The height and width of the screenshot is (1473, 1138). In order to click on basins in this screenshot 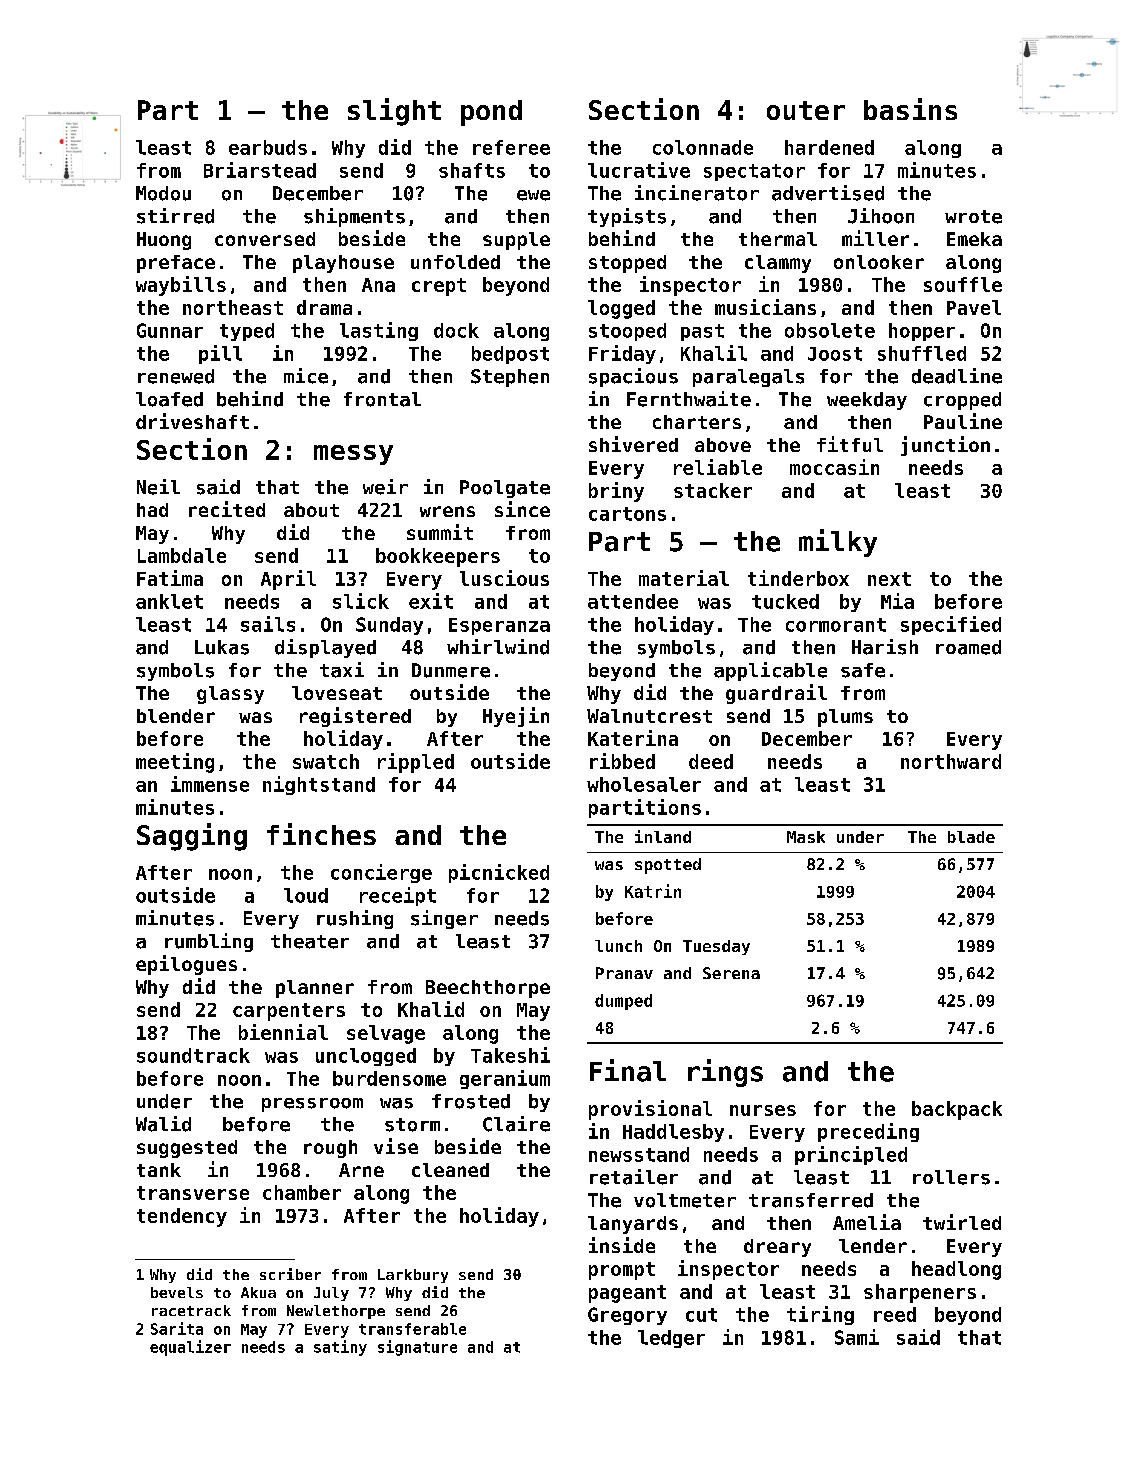, I will do `click(910, 109)`.
